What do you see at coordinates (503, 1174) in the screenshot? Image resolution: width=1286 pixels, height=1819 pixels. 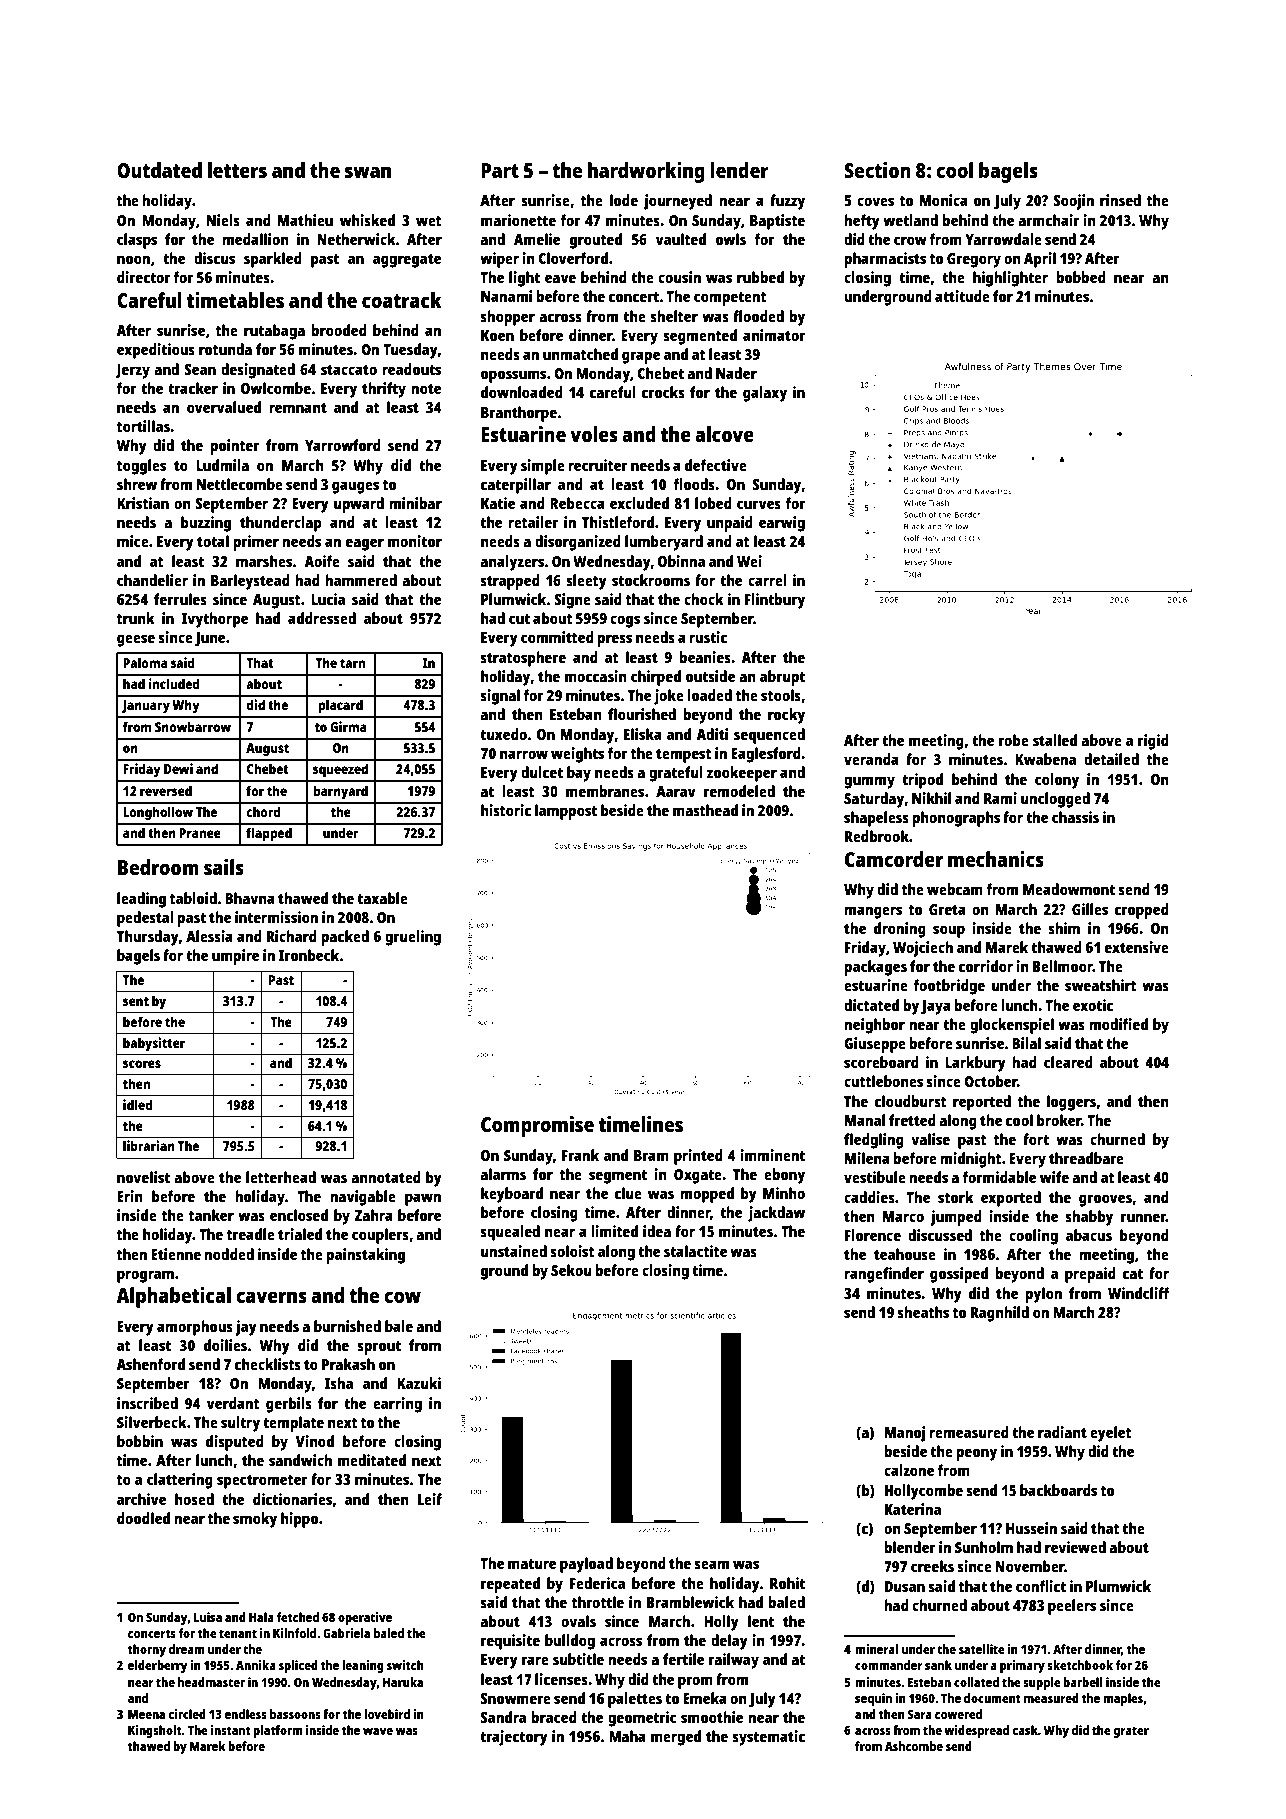 I see `alarms` at bounding box center [503, 1174].
